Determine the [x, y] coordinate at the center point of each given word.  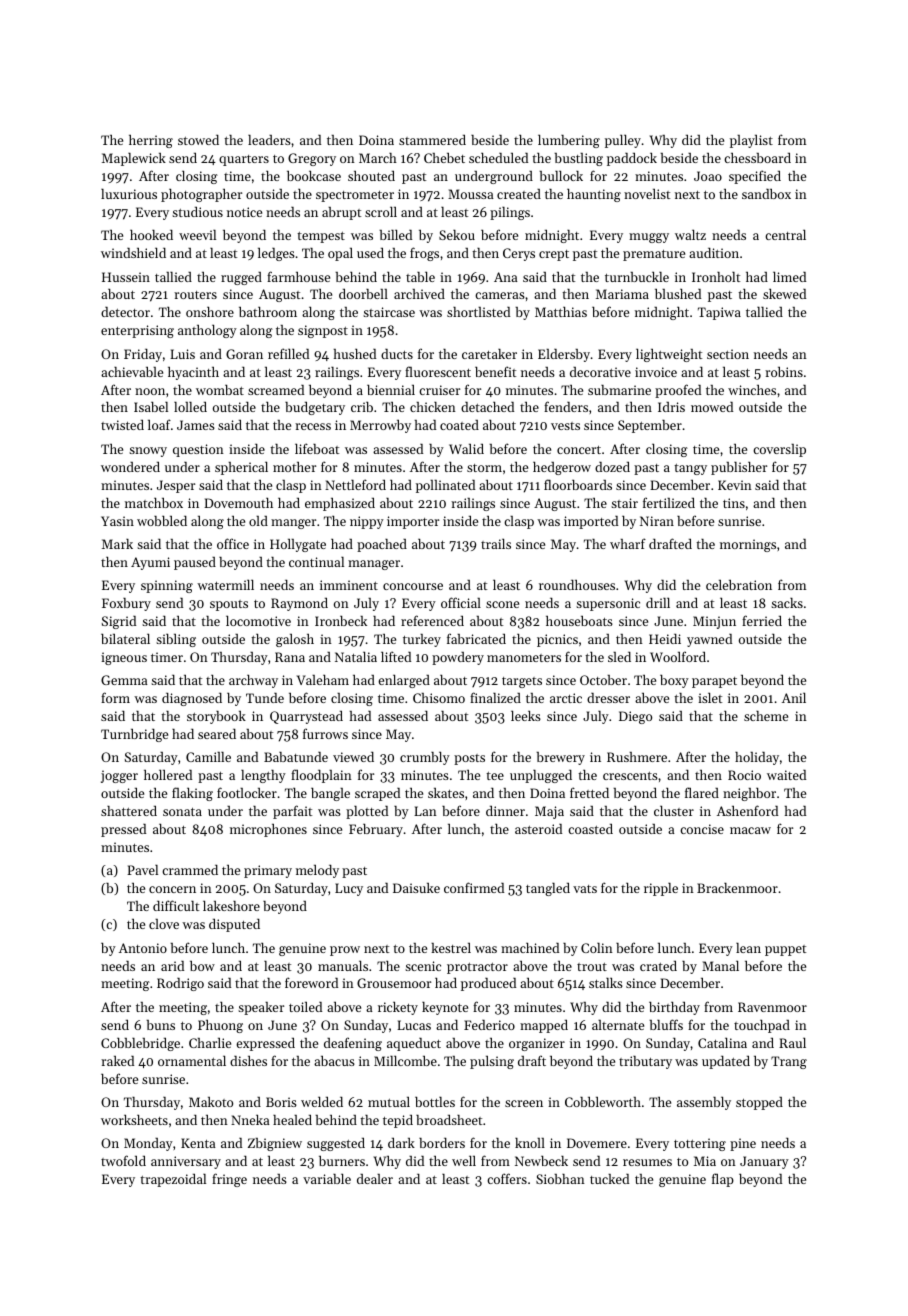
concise [702, 829]
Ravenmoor [772, 1007]
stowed [198, 140]
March [378, 158]
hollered [168, 774]
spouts [229, 605]
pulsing [492, 1062]
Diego [635, 717]
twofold [123, 1160]
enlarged [404, 681]
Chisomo [439, 698]
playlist [751, 141]
